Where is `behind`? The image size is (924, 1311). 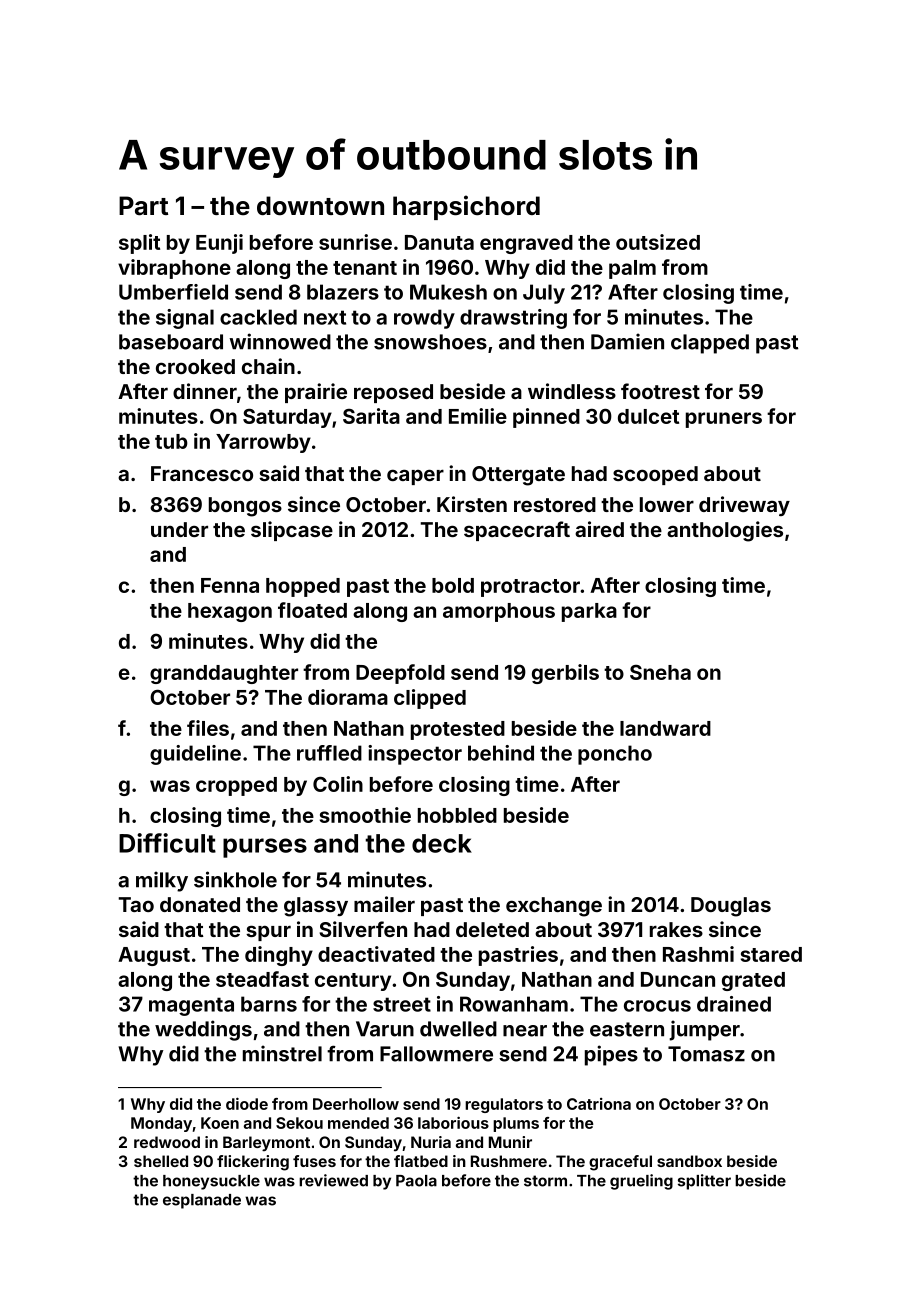
behind is located at coordinates (501, 753).
